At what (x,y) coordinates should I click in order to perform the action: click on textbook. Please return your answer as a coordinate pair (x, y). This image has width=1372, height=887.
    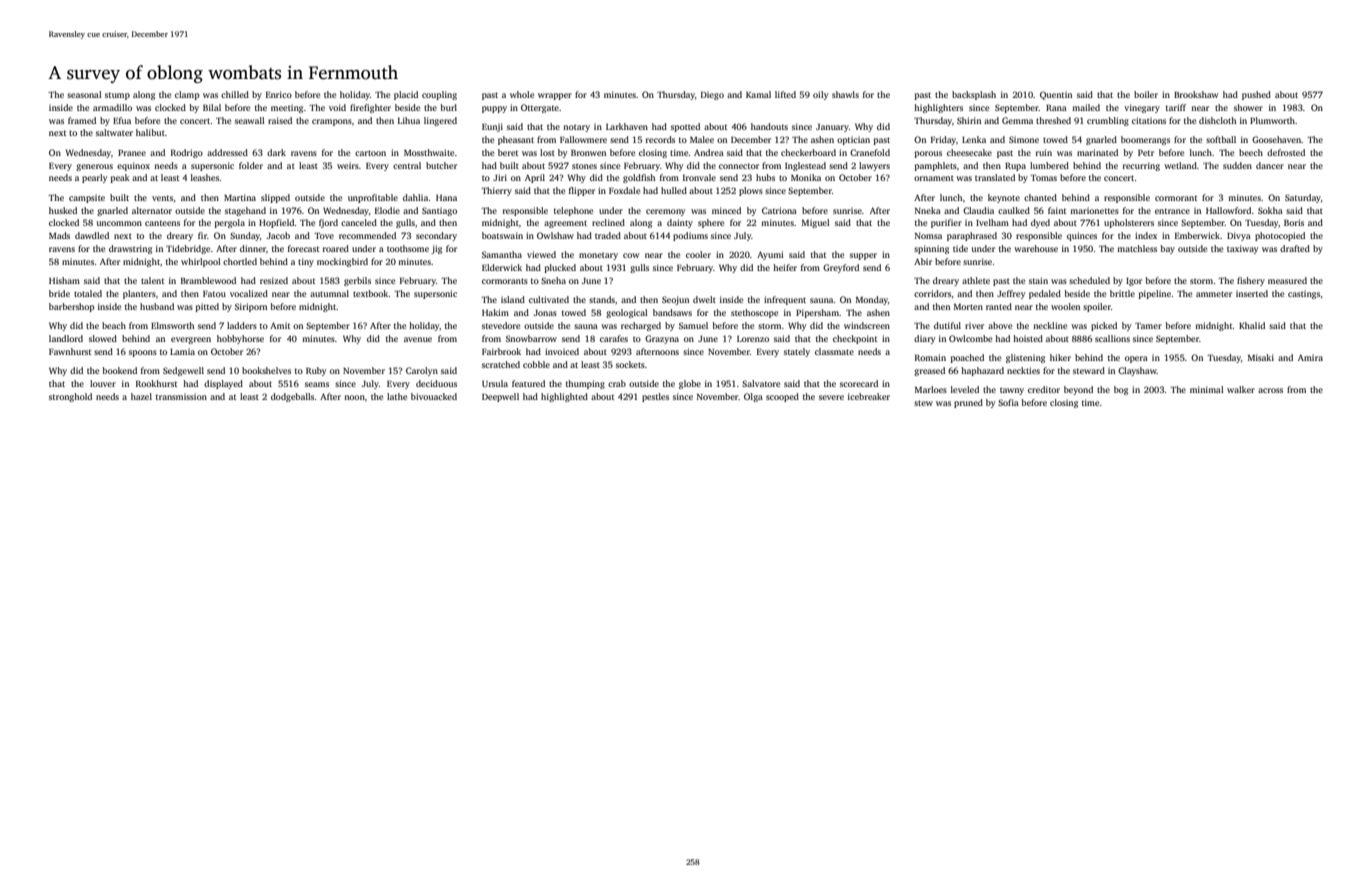
    Looking at the image, I should click on (371, 293).
